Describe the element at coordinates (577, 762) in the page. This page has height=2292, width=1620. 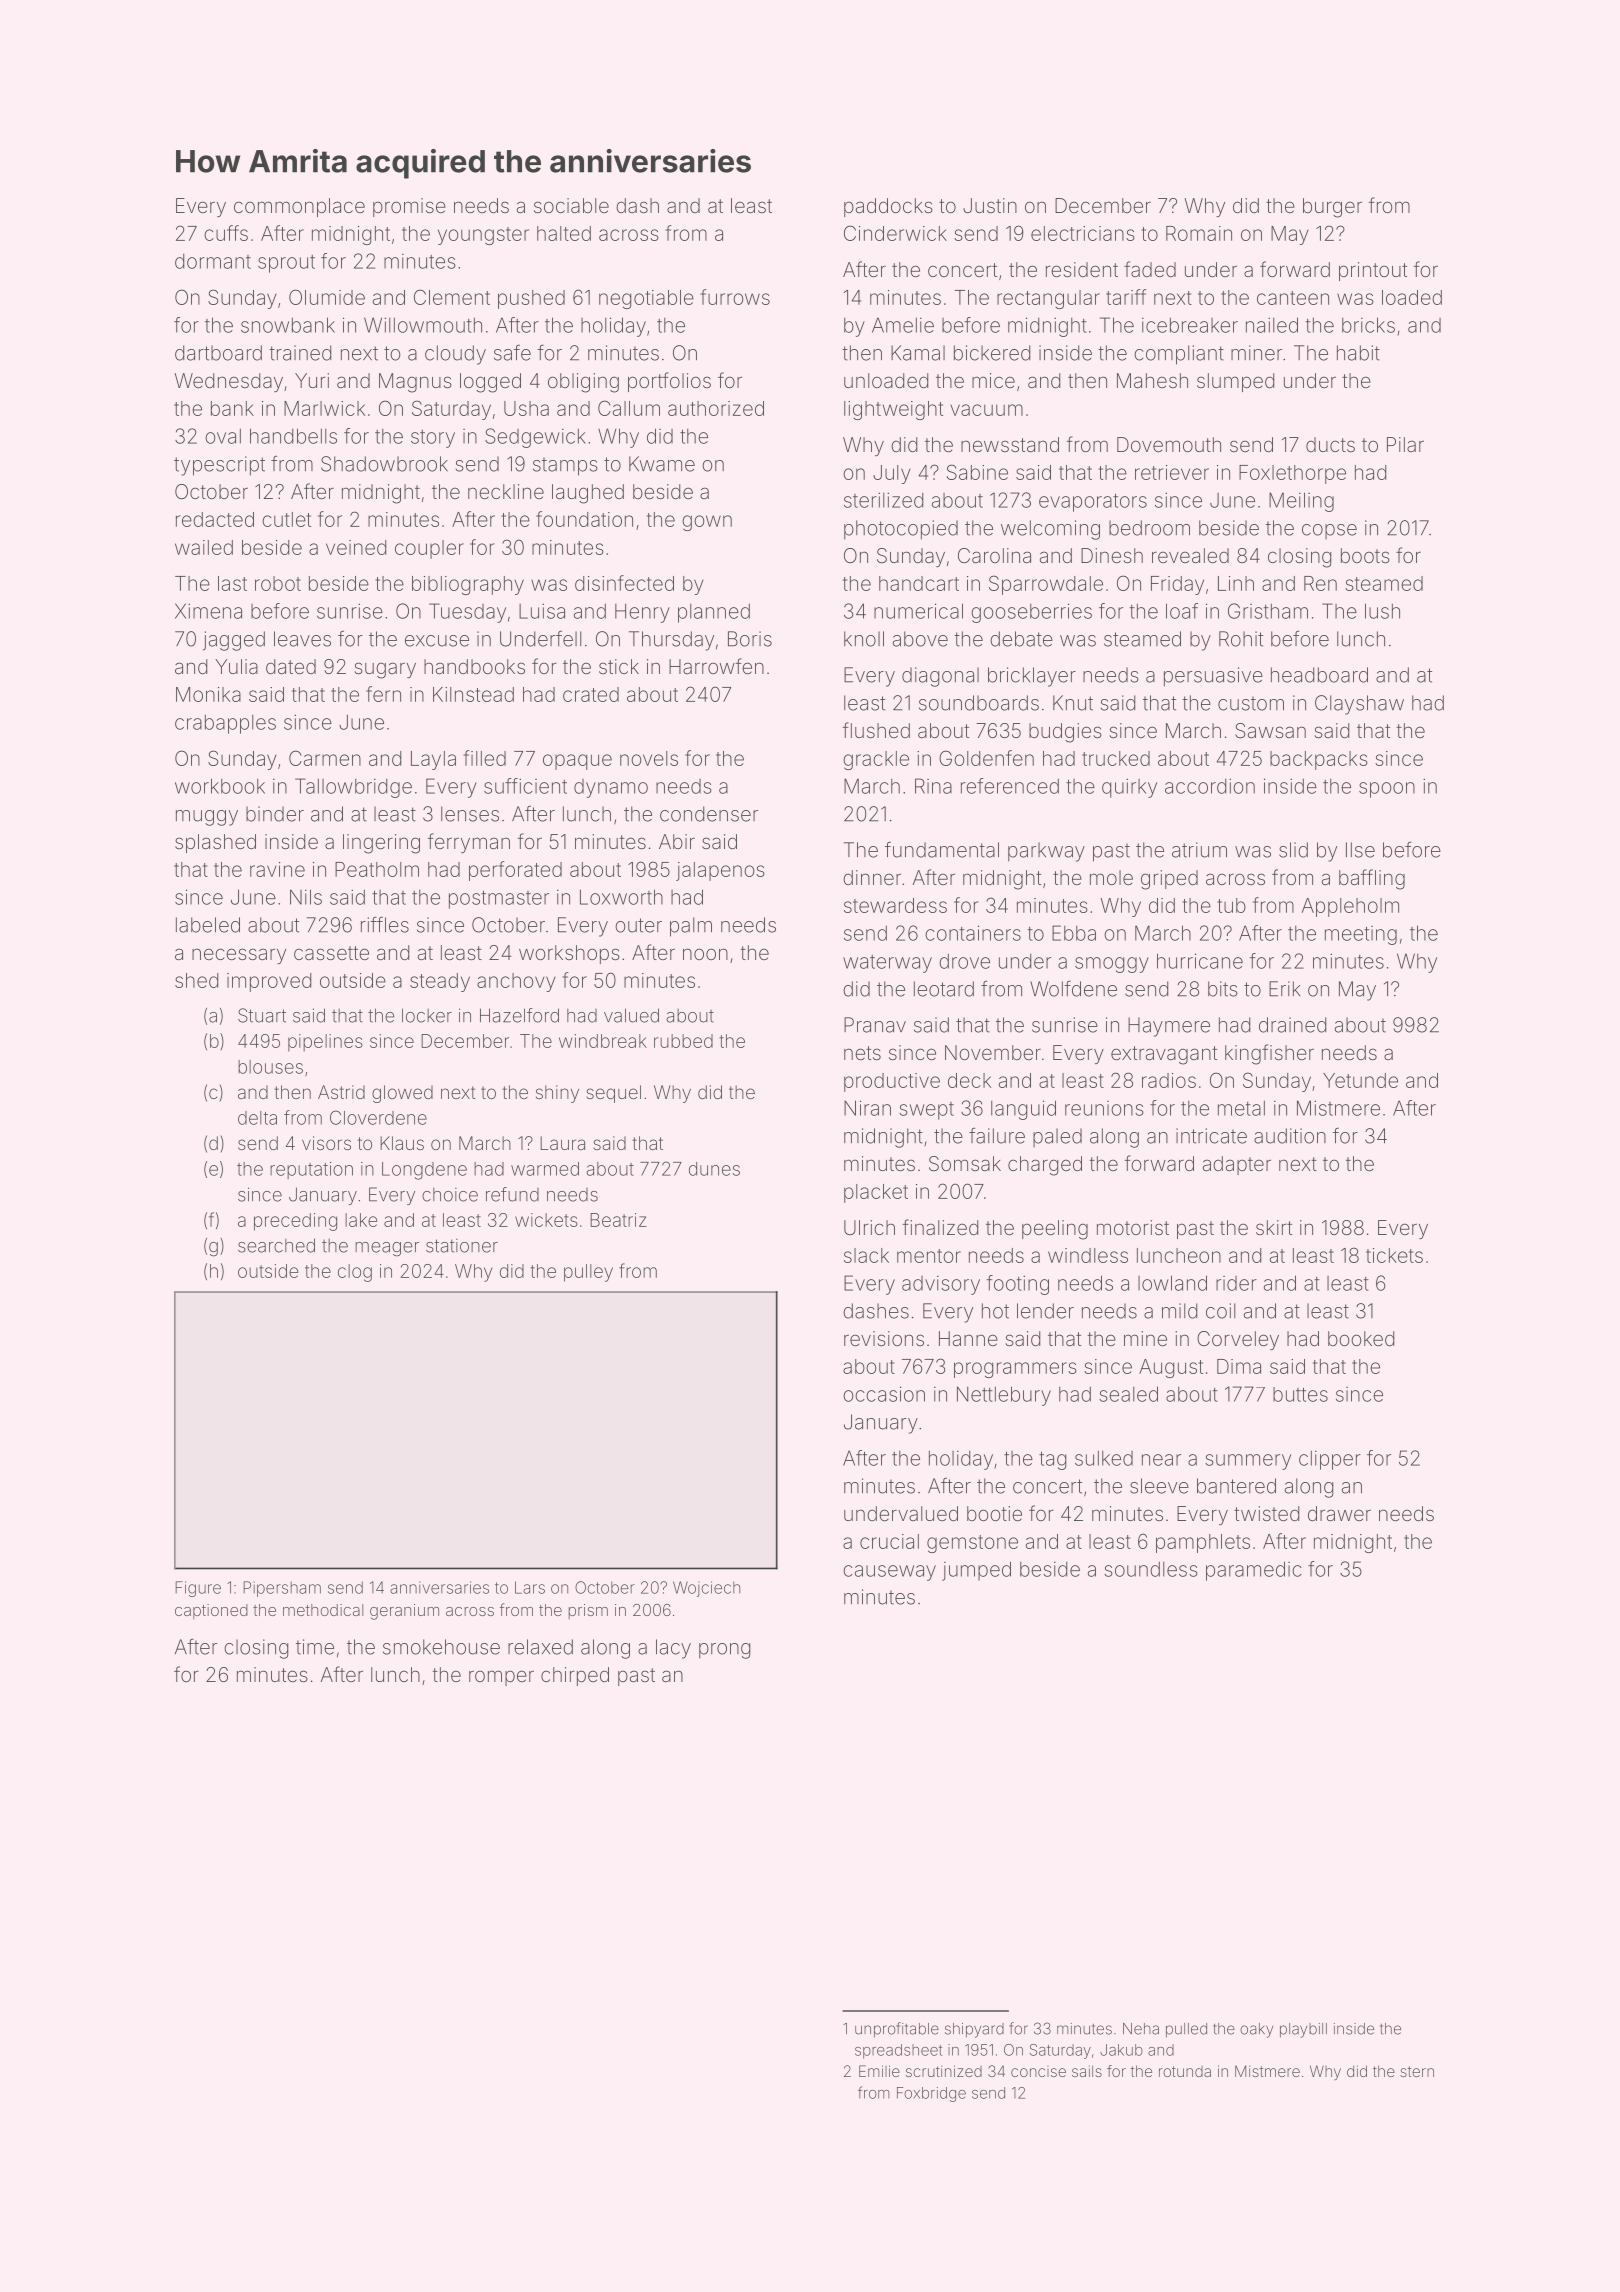
I see `opaque` at that location.
